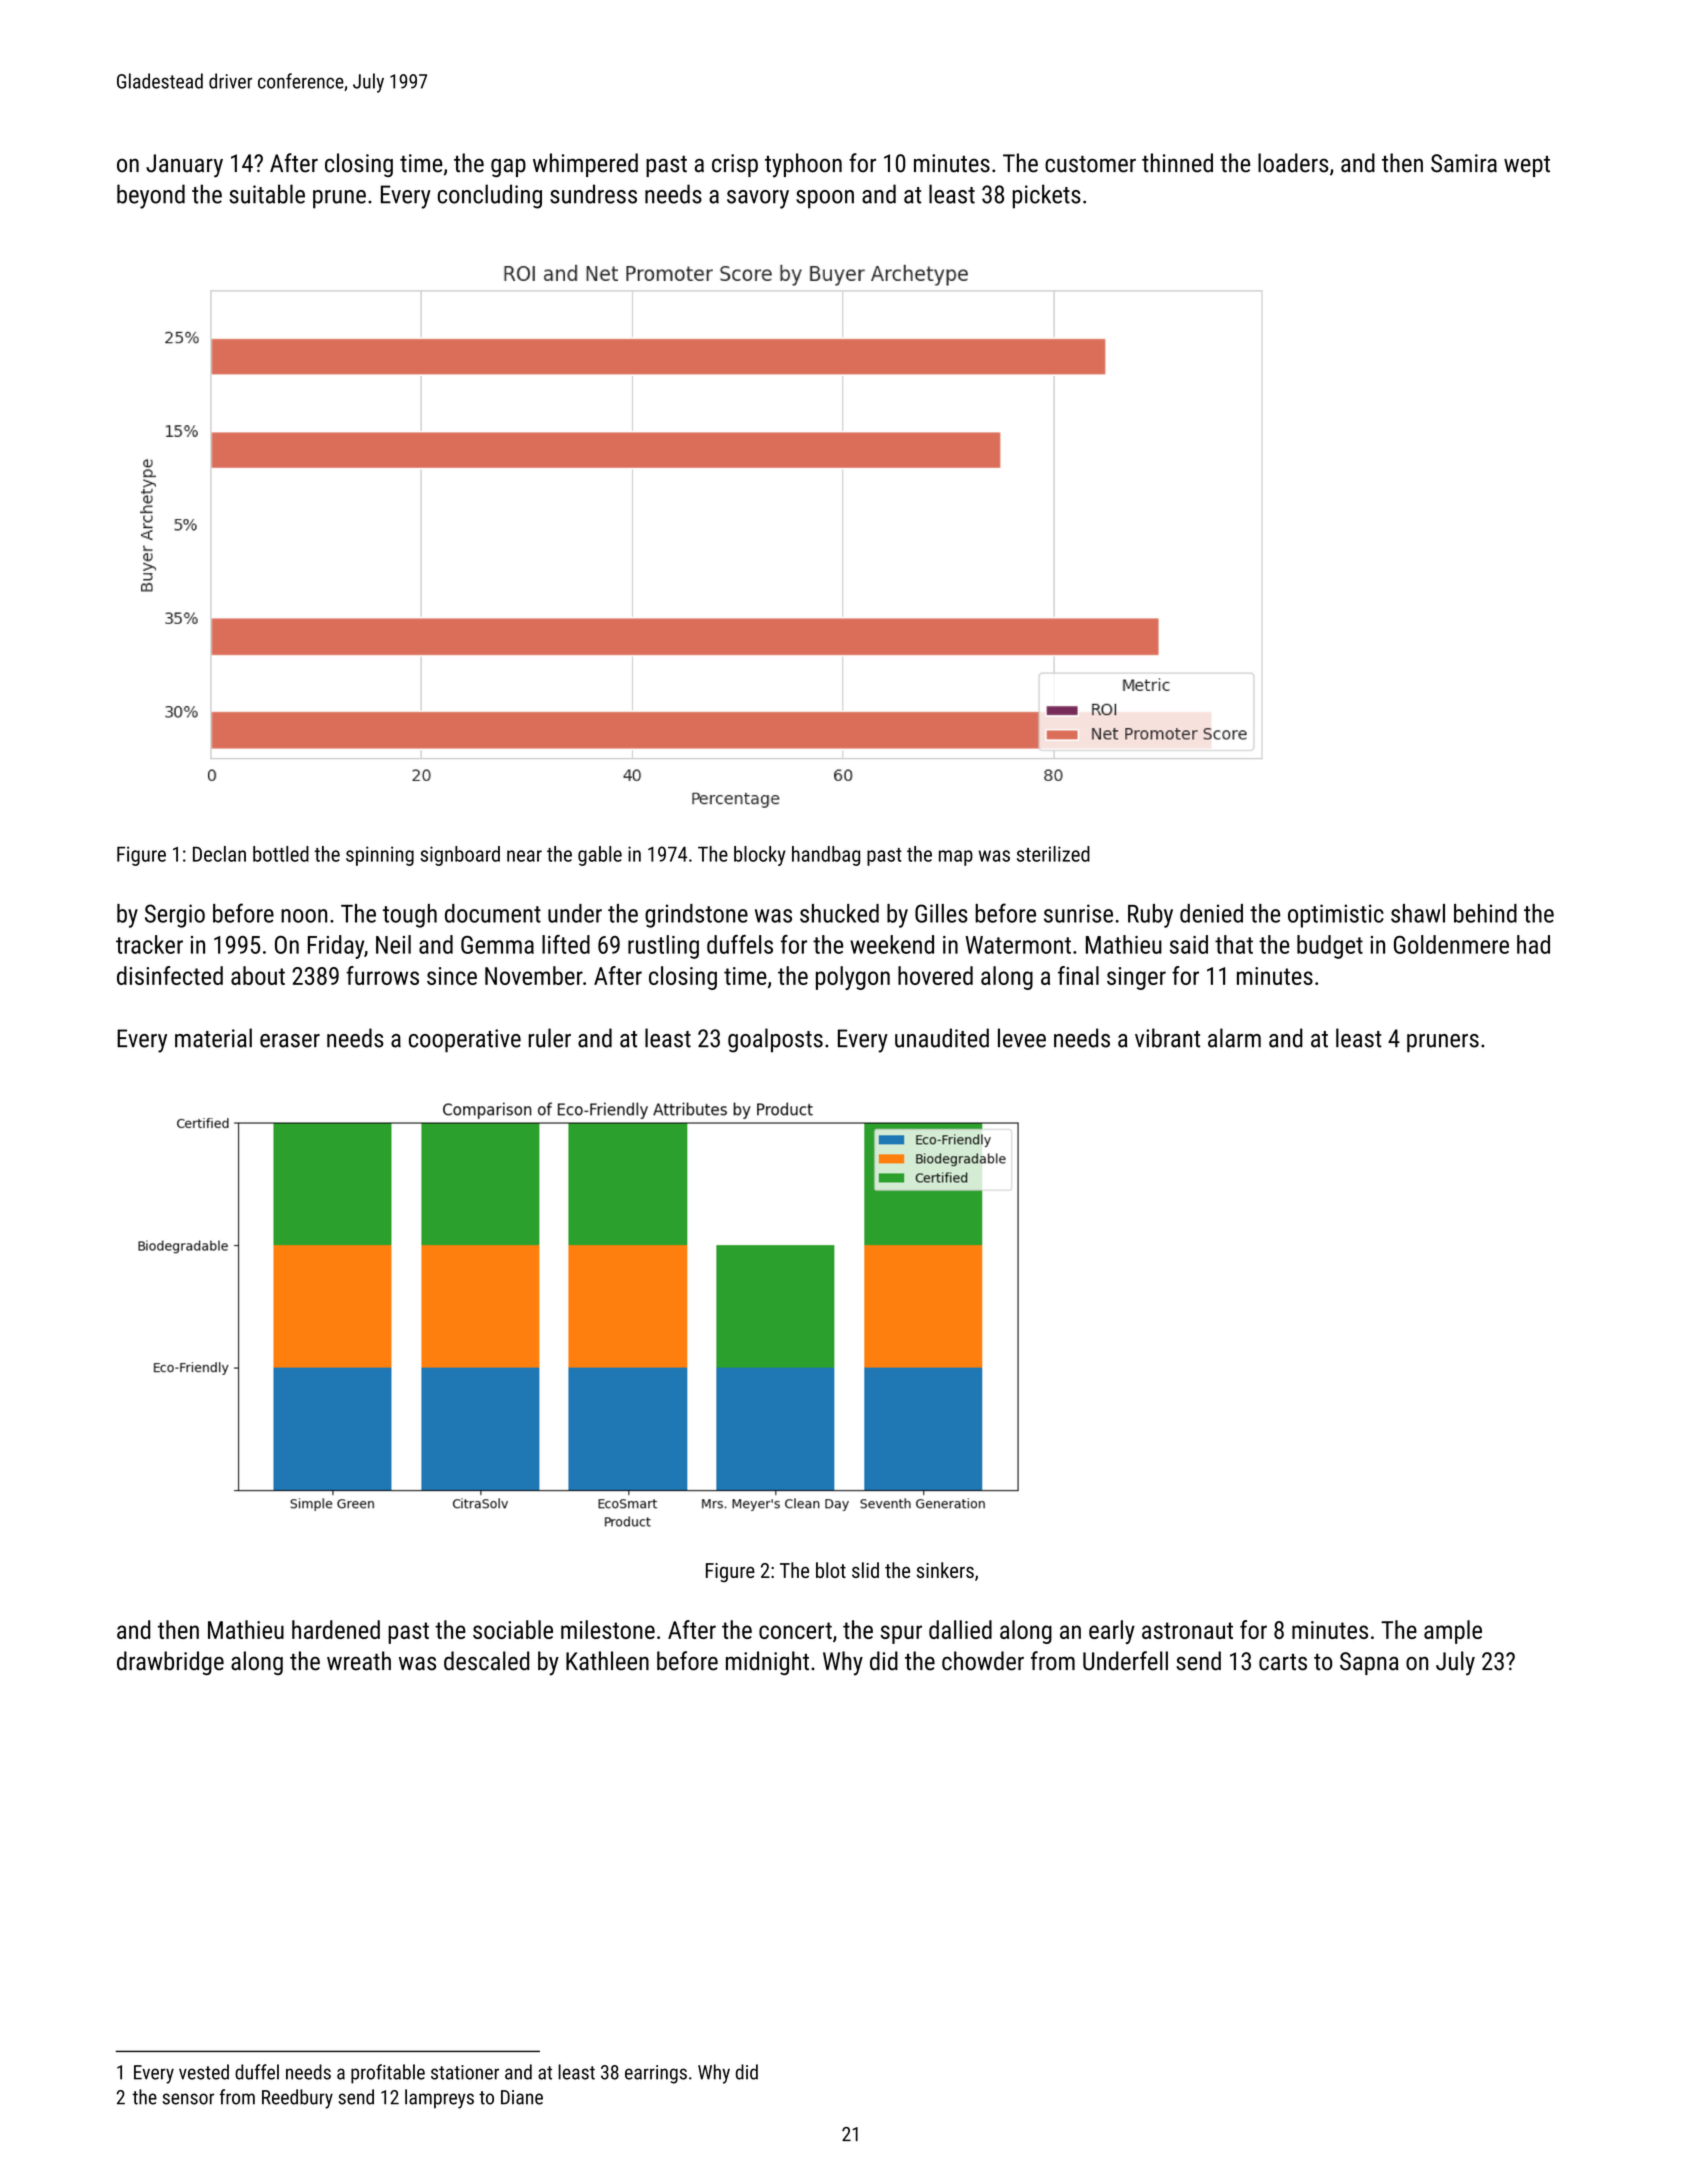 Image resolution: width=1683 pixels, height=2178 pixels. I want to click on Sergio, so click(175, 916).
